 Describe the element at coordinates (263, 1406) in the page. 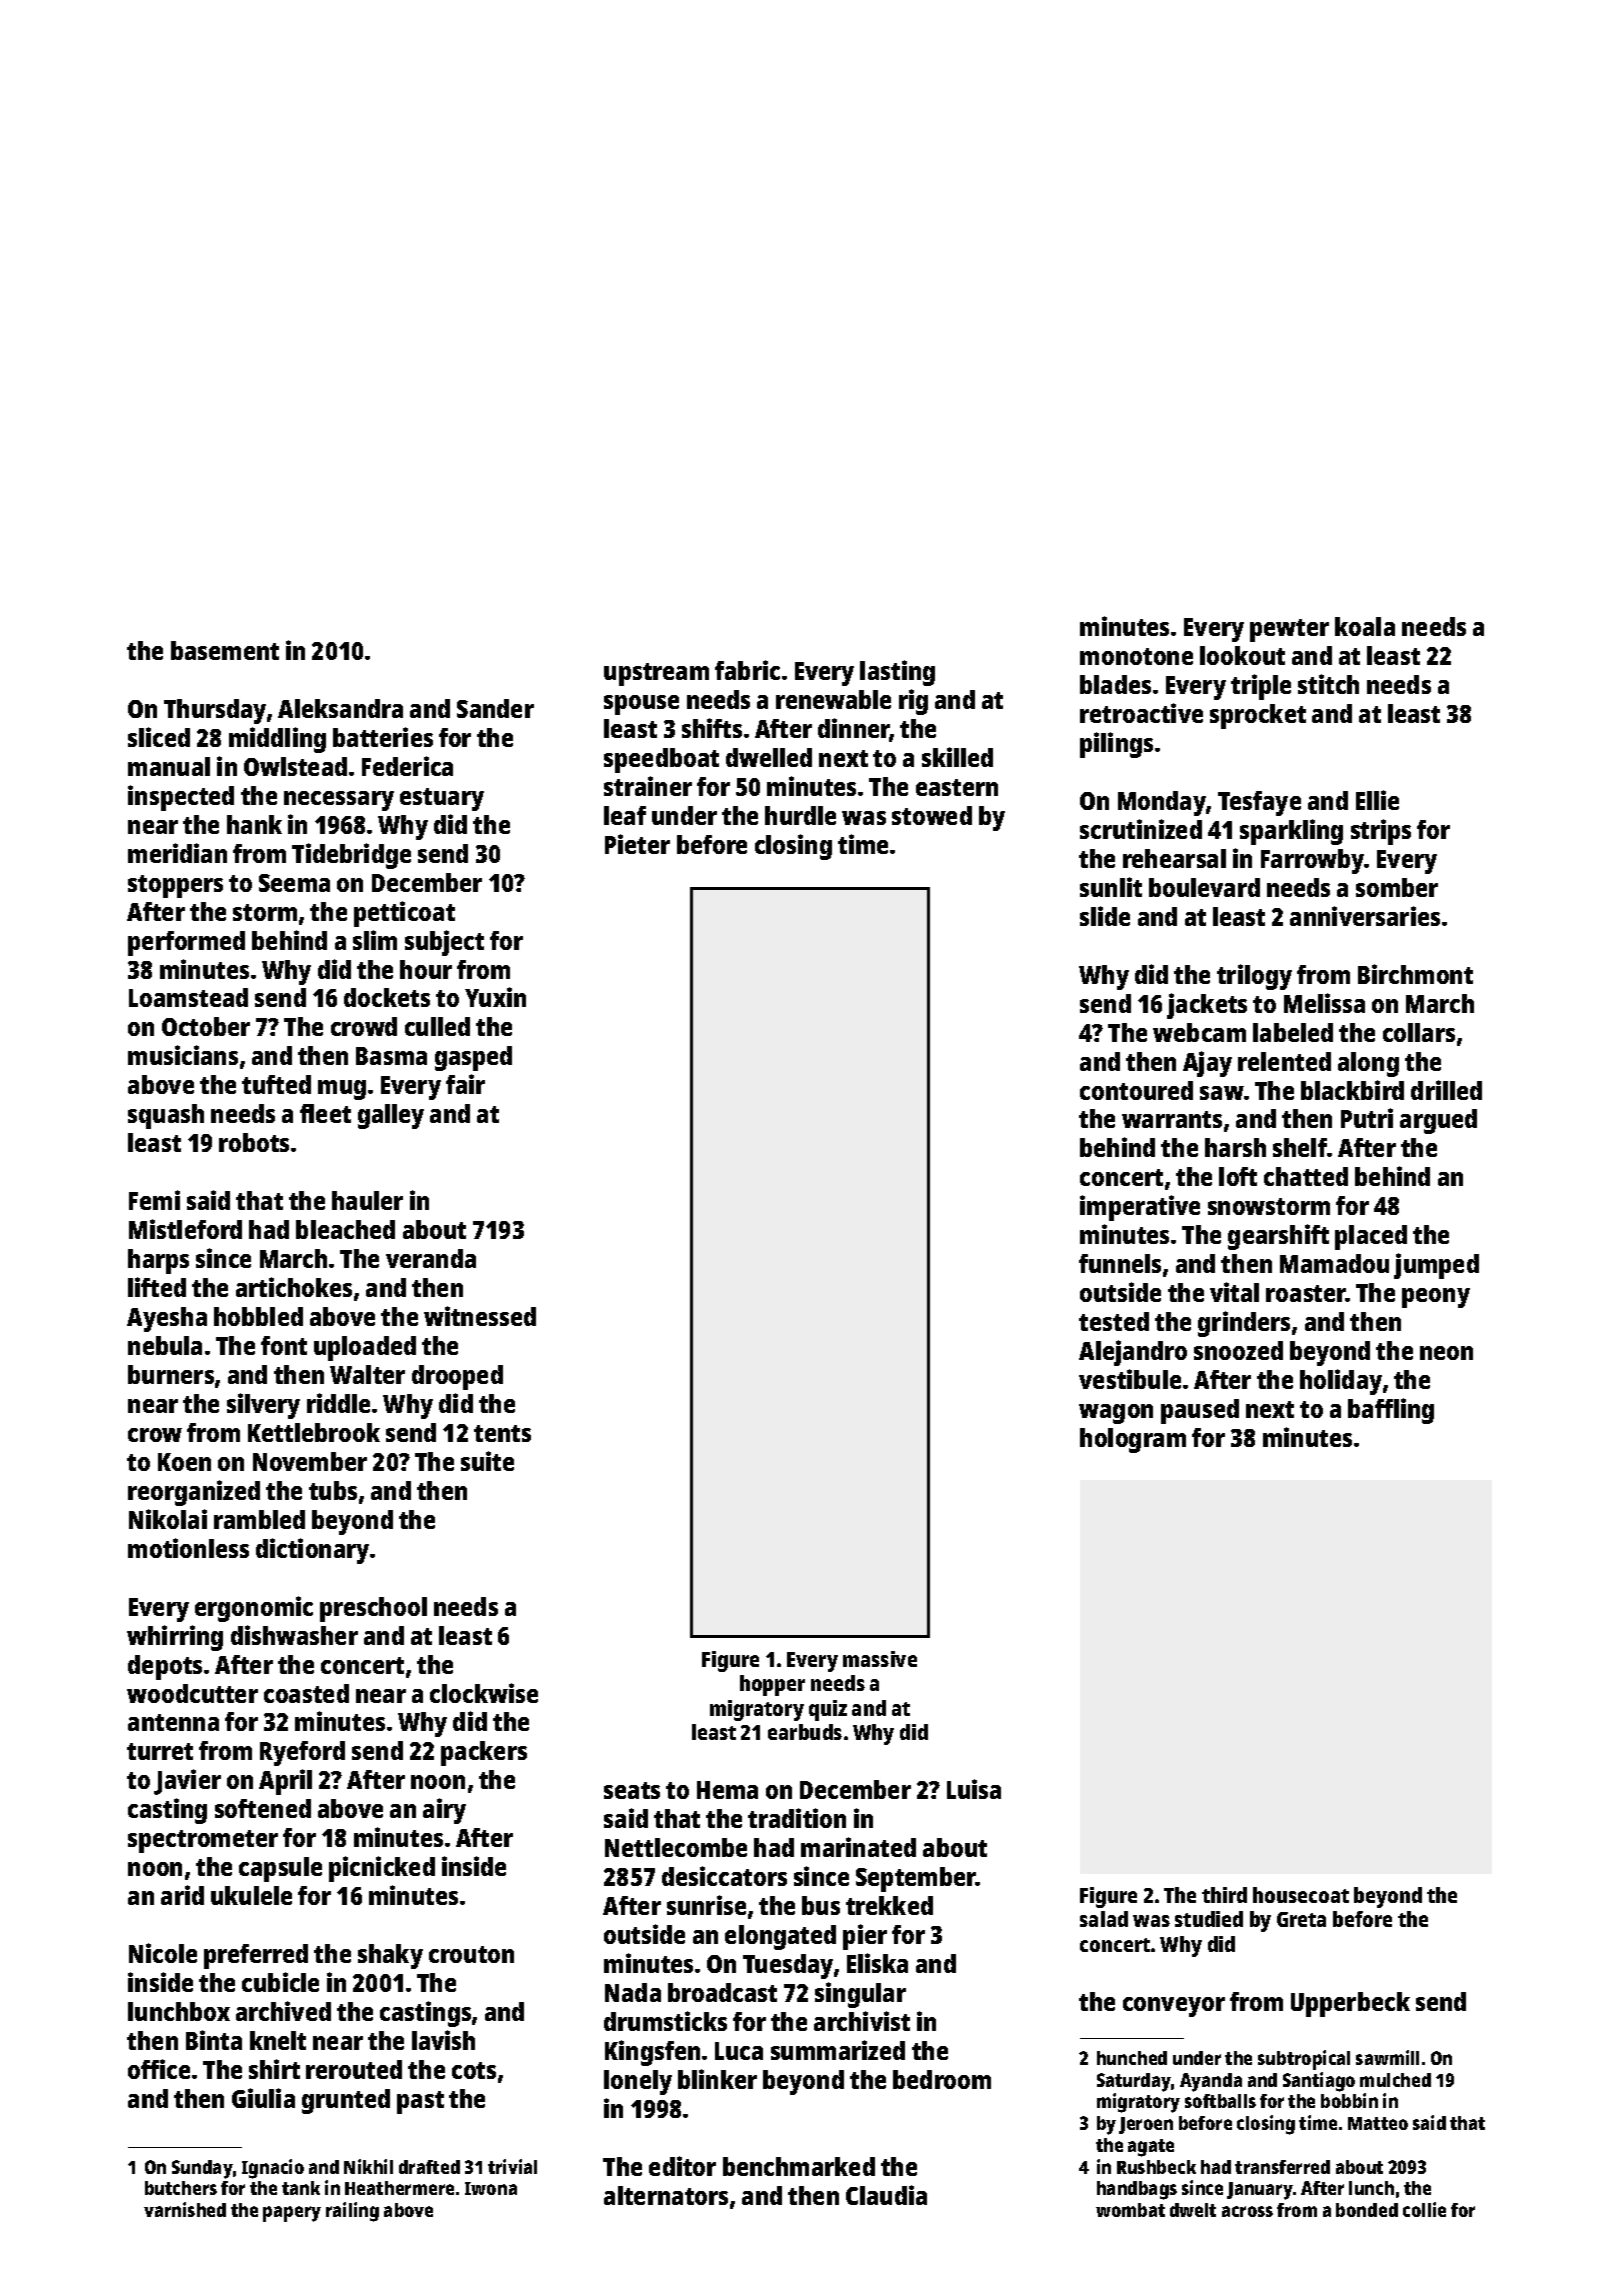

I see `silvery` at that location.
